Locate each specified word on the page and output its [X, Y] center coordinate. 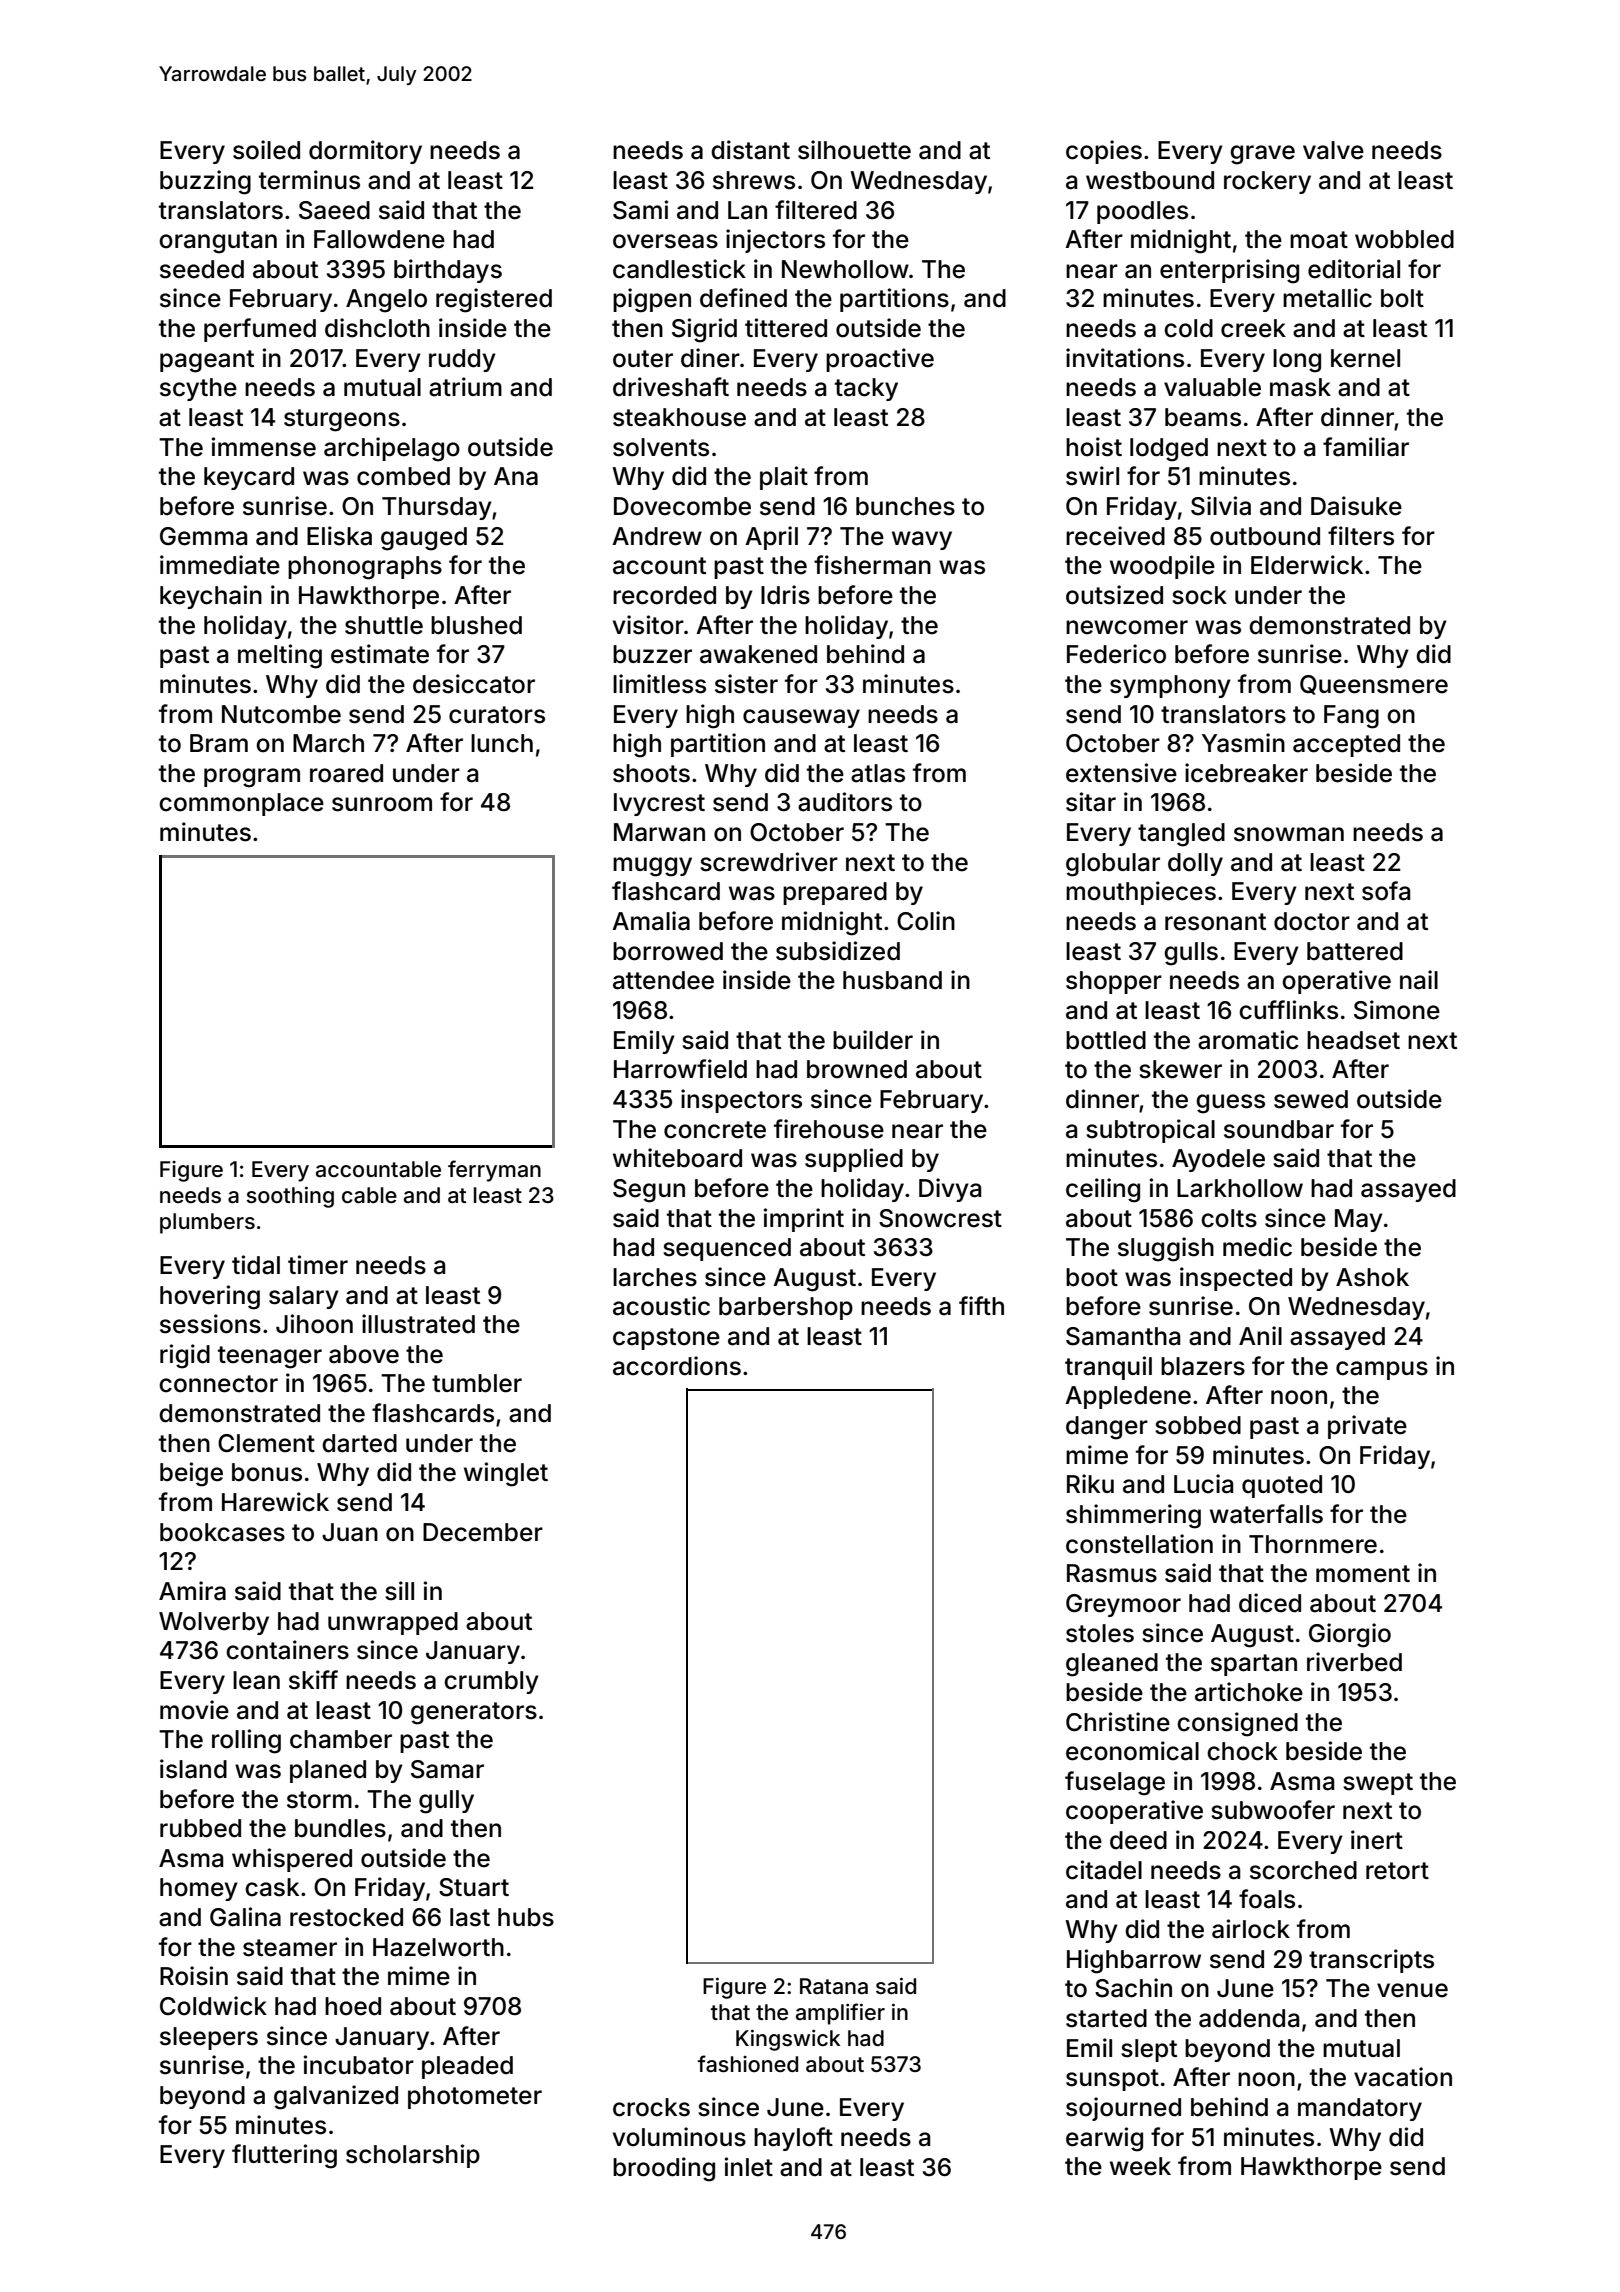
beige [191, 1474]
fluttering [284, 2156]
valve [1333, 150]
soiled [266, 150]
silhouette [854, 150]
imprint [804, 1220]
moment [1363, 1574]
